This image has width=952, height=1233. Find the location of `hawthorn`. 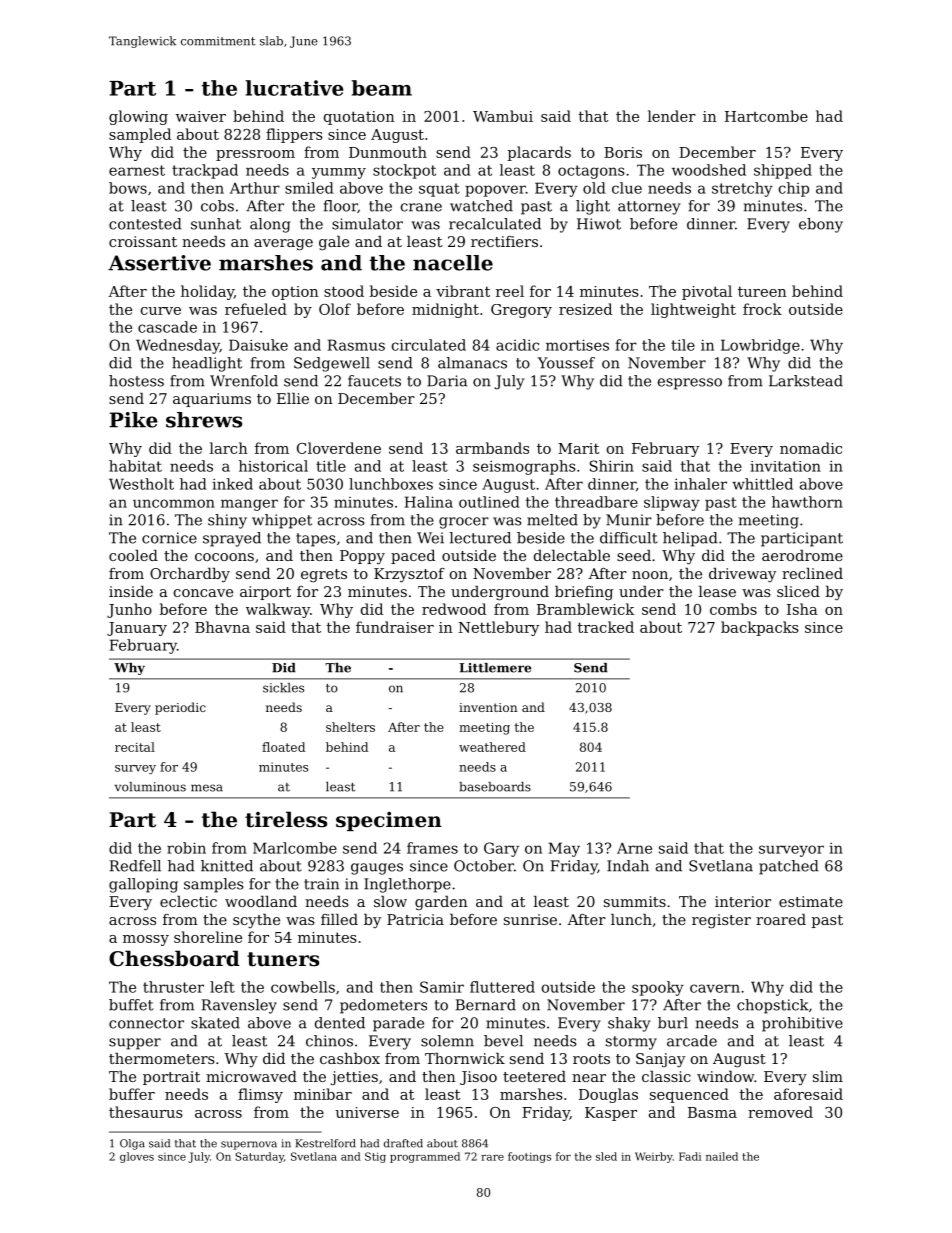

hawthorn is located at coordinates (807, 502).
